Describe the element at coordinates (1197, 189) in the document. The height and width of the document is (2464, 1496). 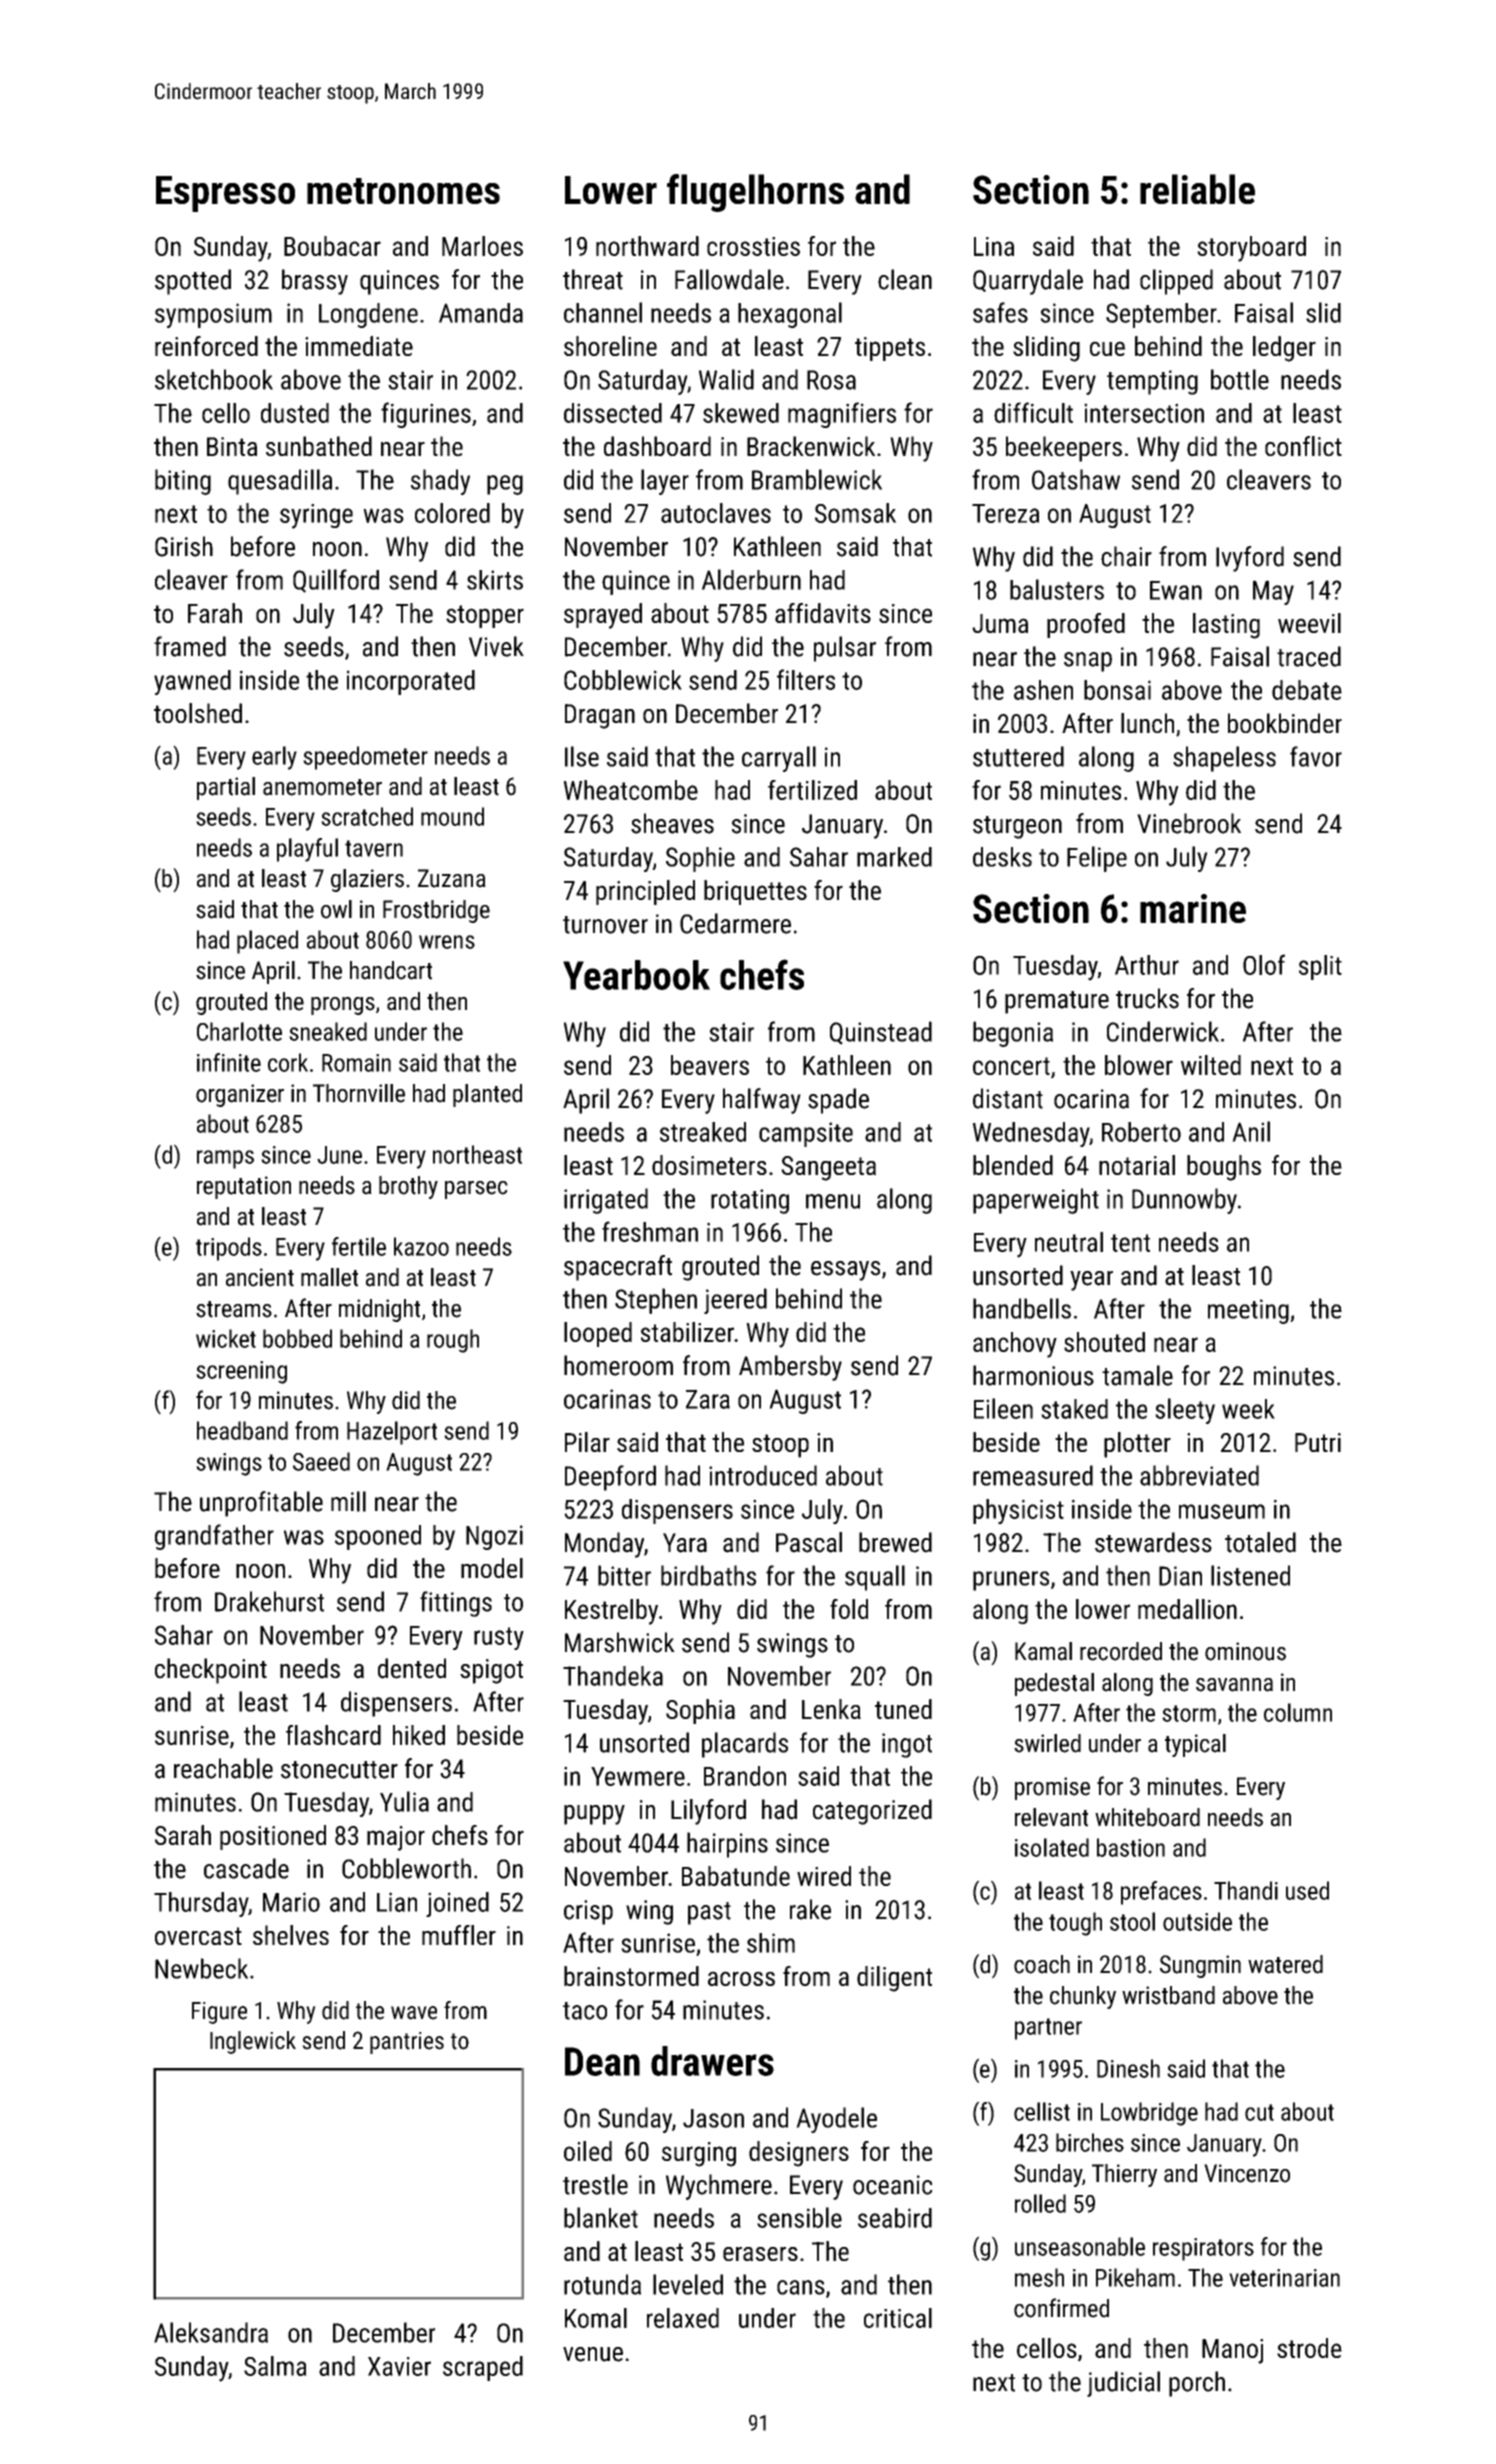
I see `reliable` at that location.
